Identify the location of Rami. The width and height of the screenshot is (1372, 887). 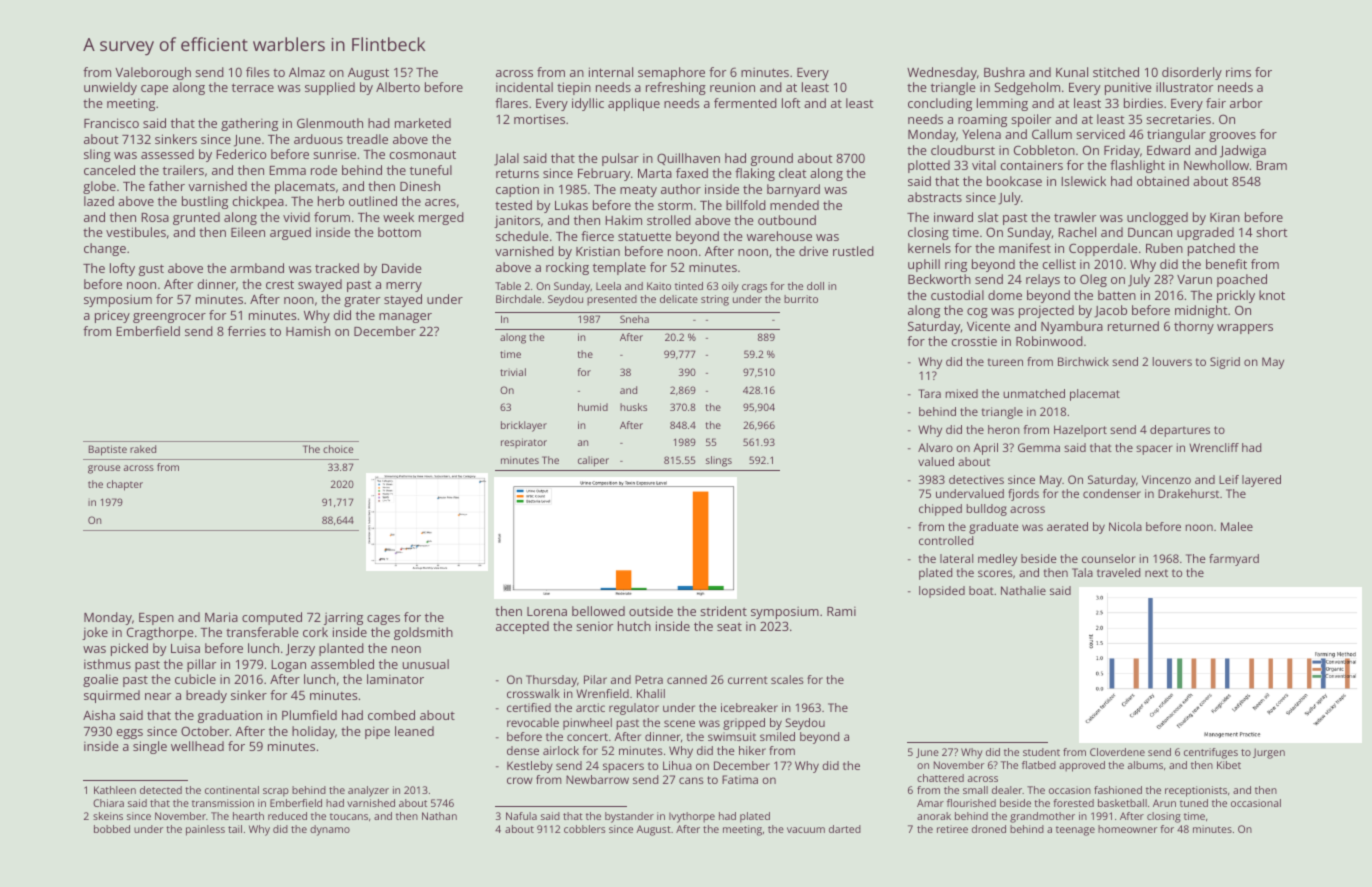
(841, 611).
